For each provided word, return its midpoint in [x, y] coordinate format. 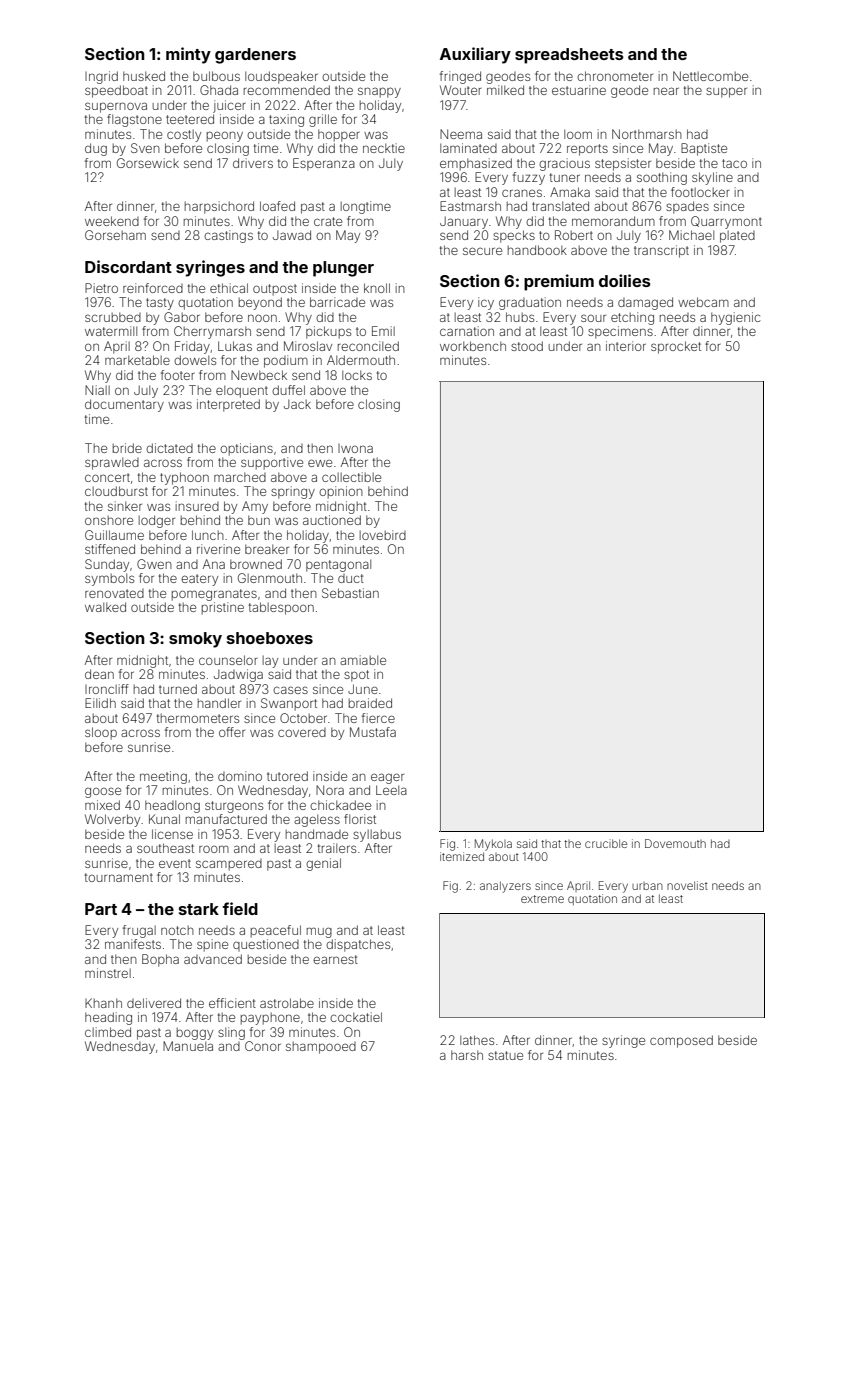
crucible [606, 843]
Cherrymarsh [212, 332]
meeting [163, 777]
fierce [378, 718]
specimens [620, 332]
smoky [195, 640]
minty [188, 55]
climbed [108, 1032]
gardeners [255, 56]
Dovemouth [675, 843]
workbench [473, 346]
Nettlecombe [710, 76]
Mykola [493, 845]
